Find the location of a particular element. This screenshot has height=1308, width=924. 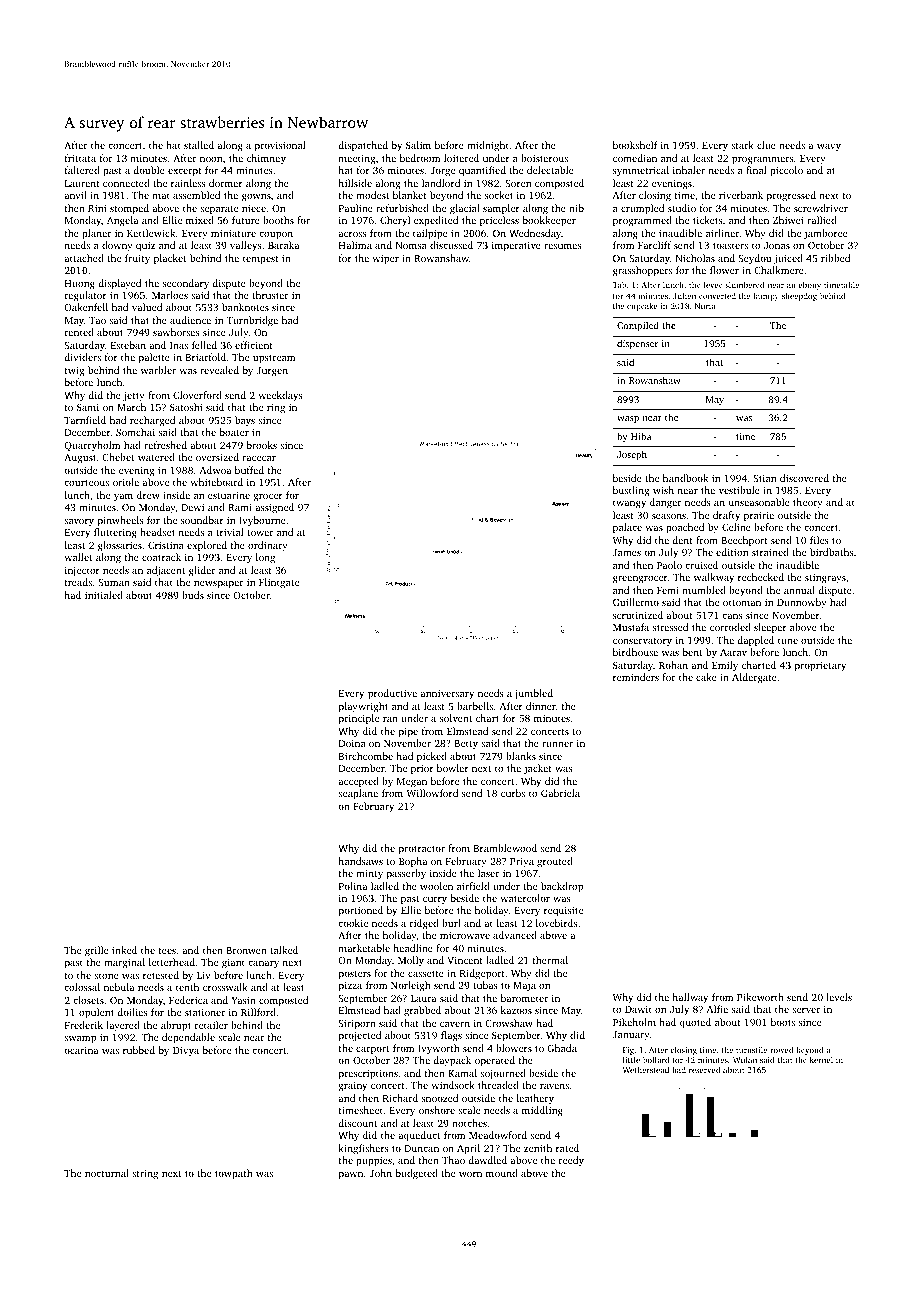

treads is located at coordinates (78, 582).
